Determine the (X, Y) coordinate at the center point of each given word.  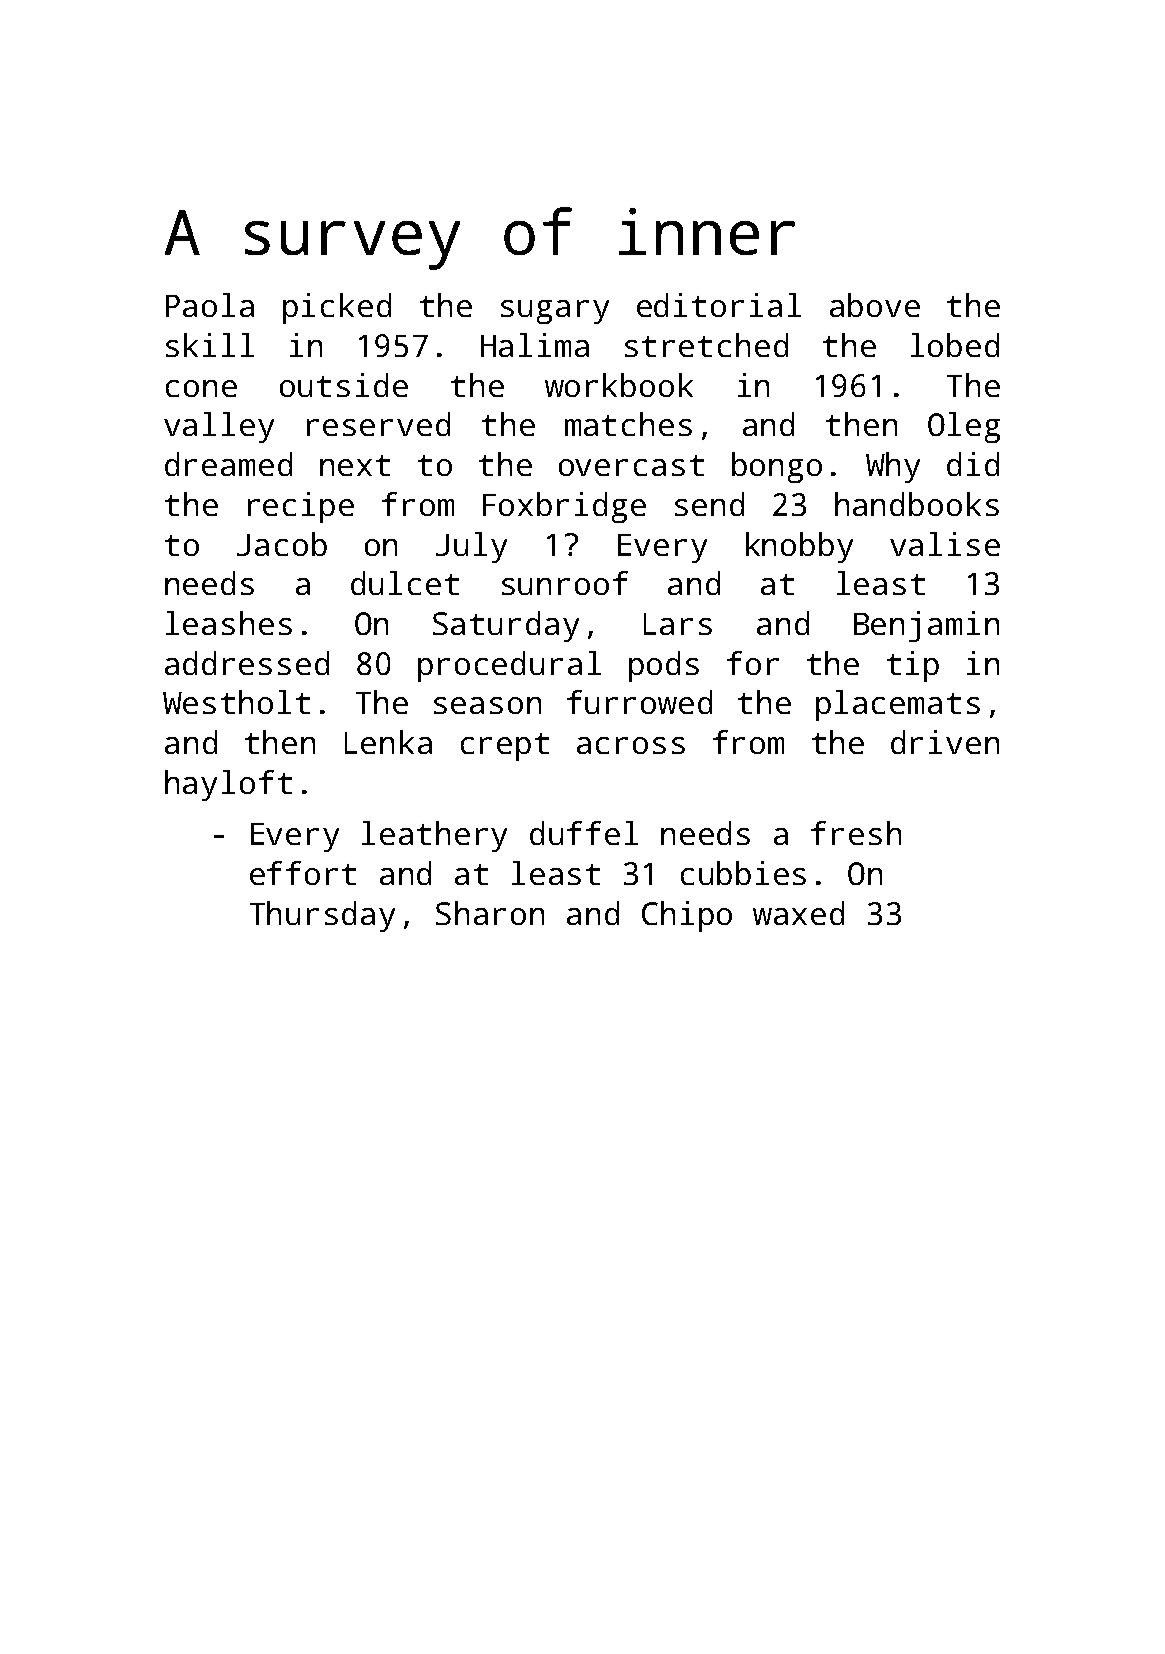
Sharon (490, 913)
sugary (555, 312)
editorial (719, 305)
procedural (509, 666)
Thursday (322, 916)
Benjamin (926, 626)
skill (210, 345)
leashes (229, 623)
